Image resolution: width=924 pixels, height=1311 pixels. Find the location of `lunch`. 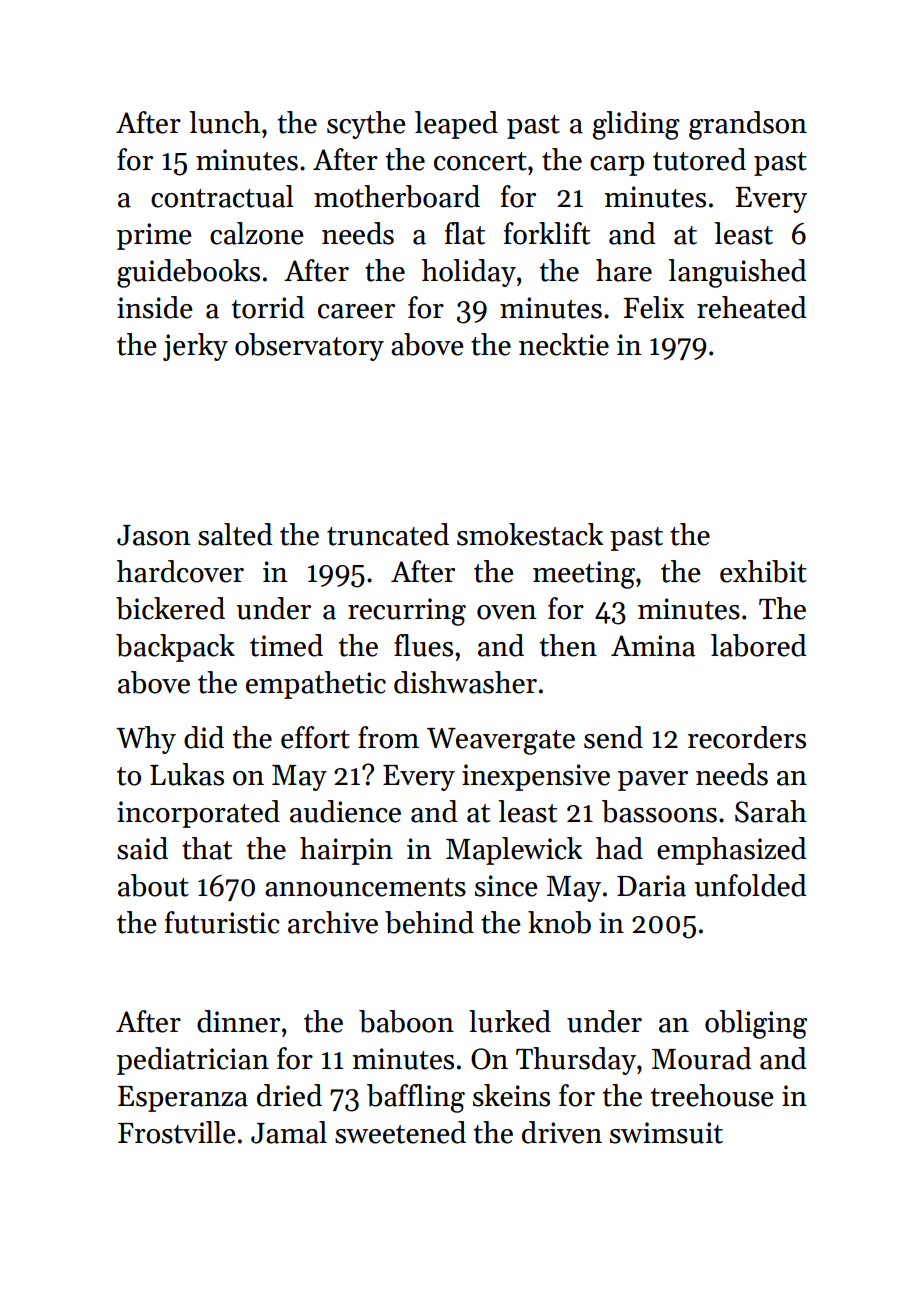

lunch is located at coordinates (224, 122).
